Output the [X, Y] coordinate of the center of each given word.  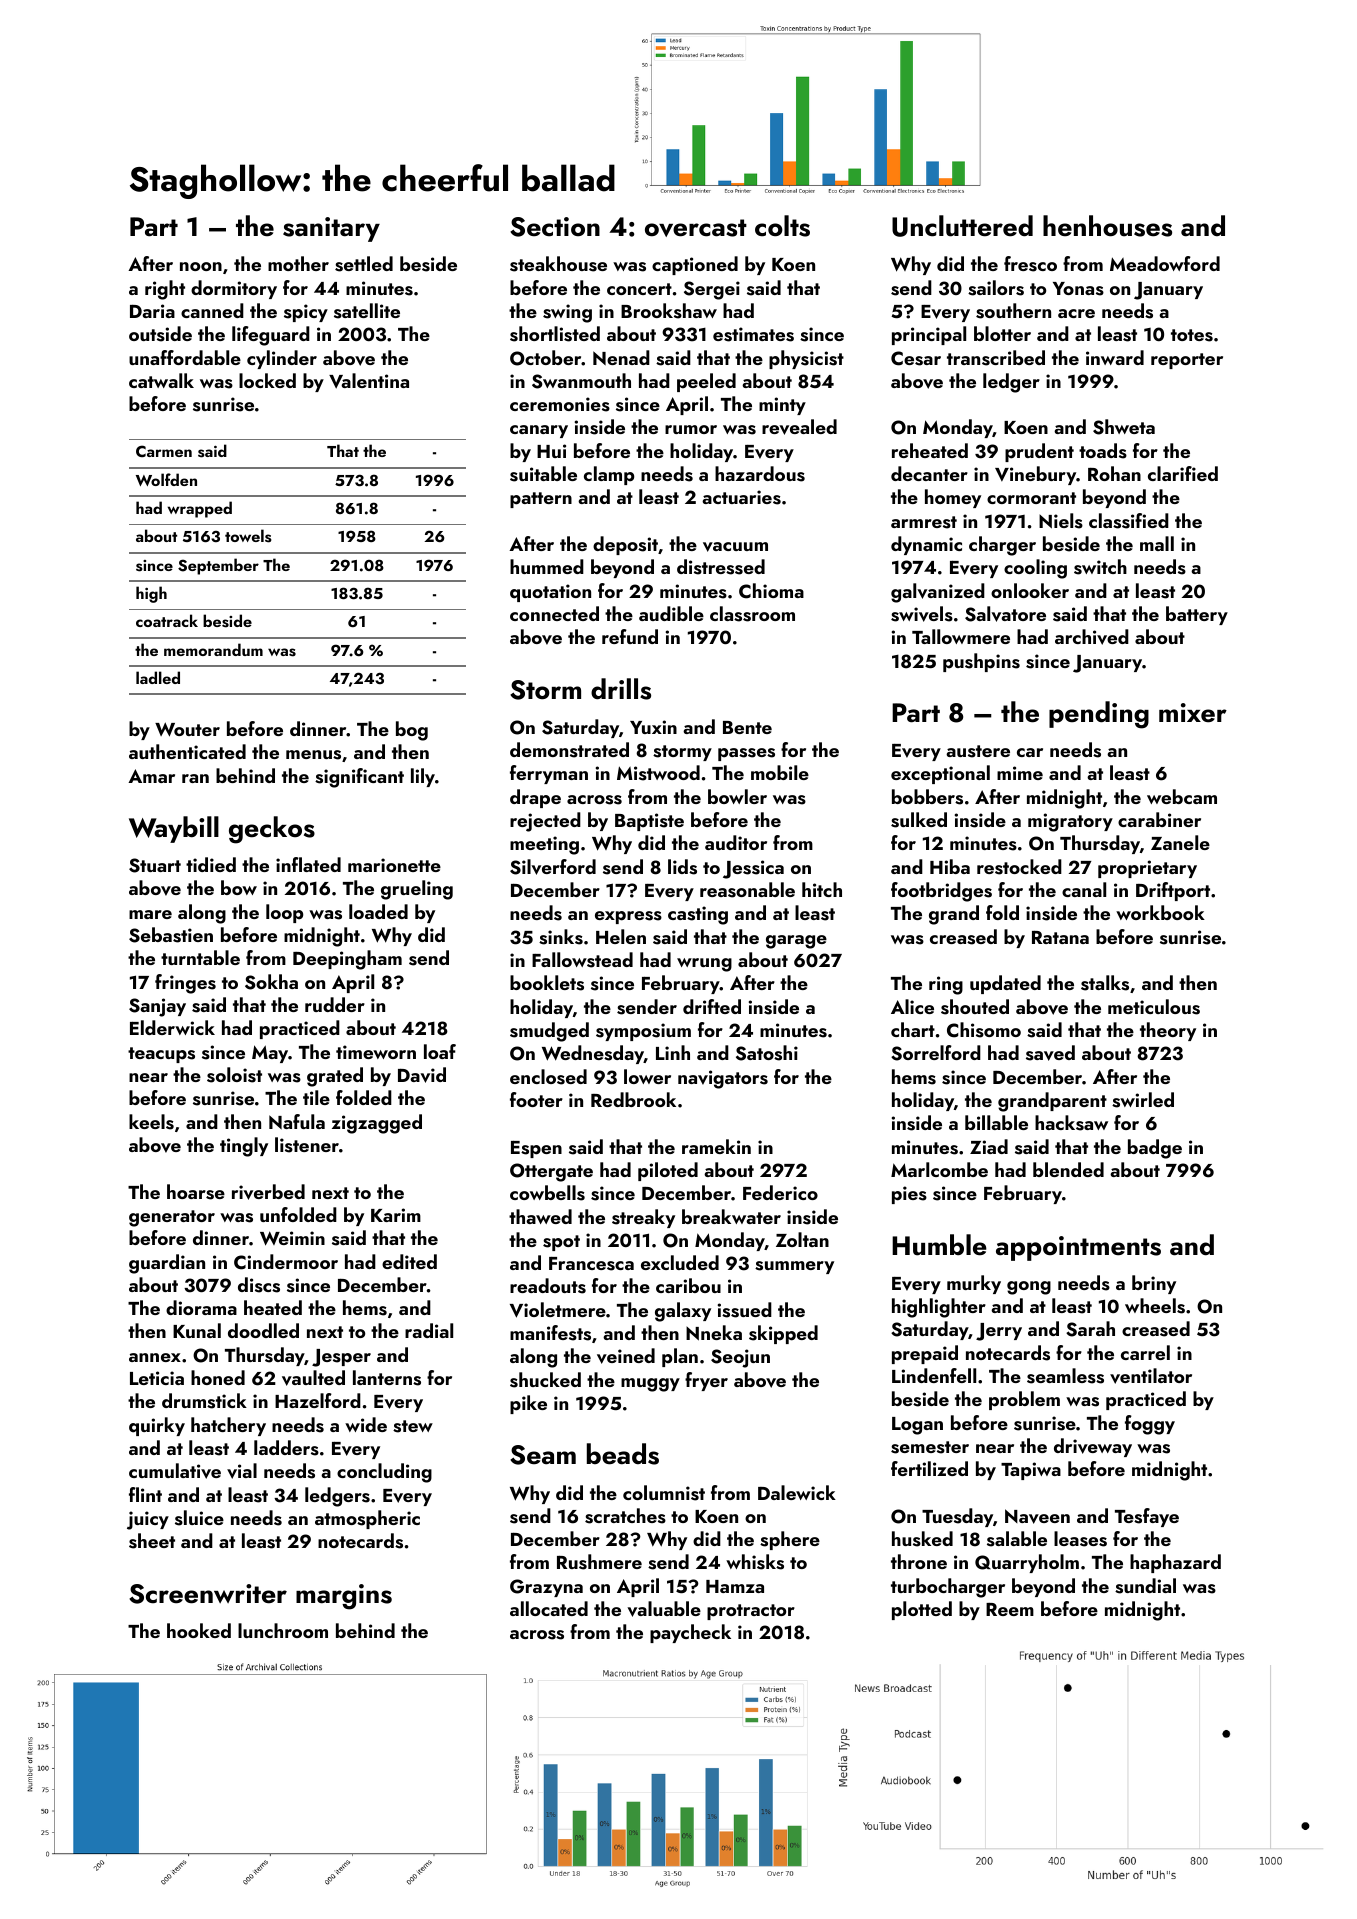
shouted [975, 1007]
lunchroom [283, 1630]
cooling [1035, 569]
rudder [335, 1004]
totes [1192, 335]
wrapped [200, 509]
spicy [306, 313]
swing [567, 313]
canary [539, 431]
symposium [643, 1032]
